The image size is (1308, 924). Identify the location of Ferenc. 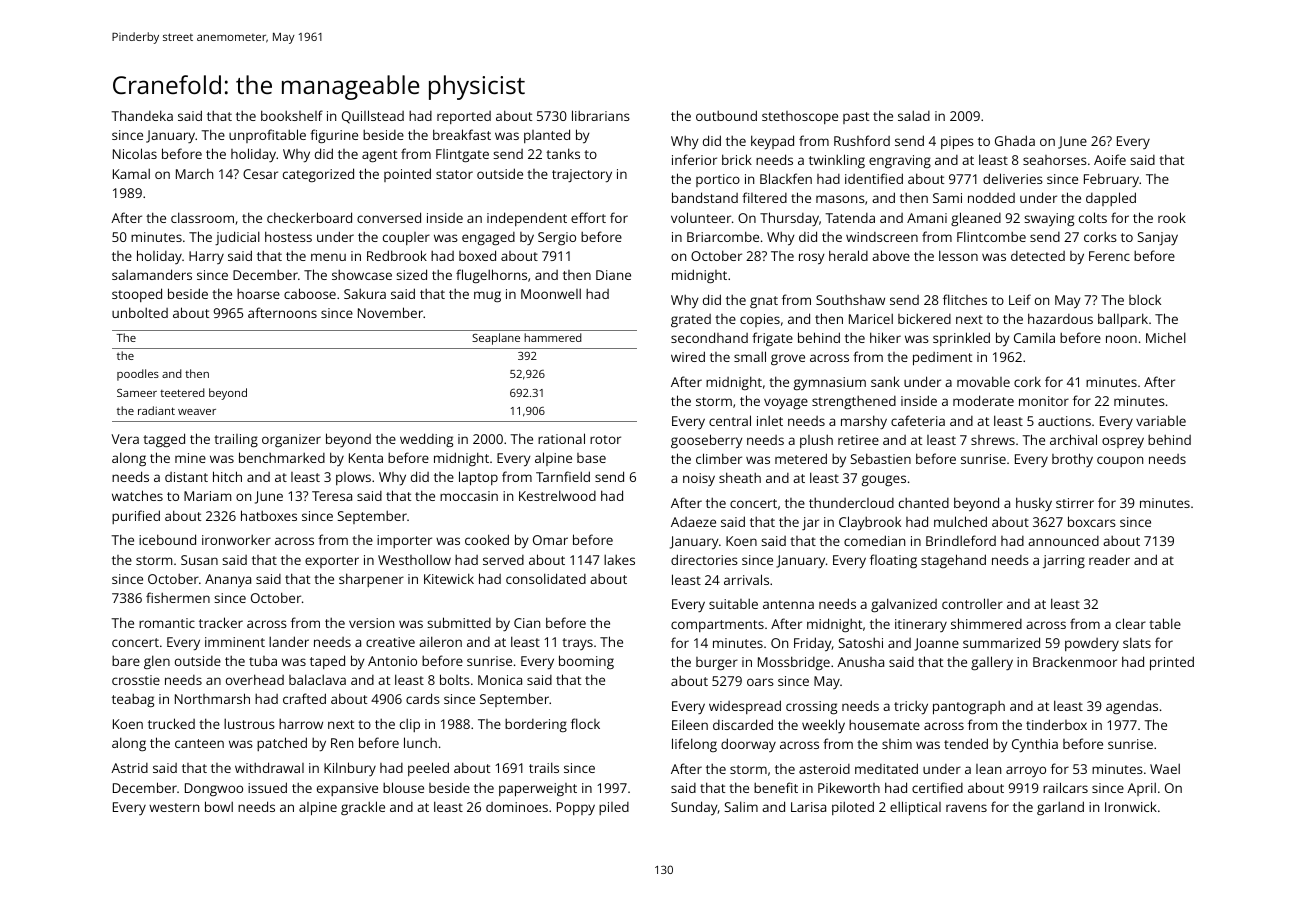
(1109, 256).
